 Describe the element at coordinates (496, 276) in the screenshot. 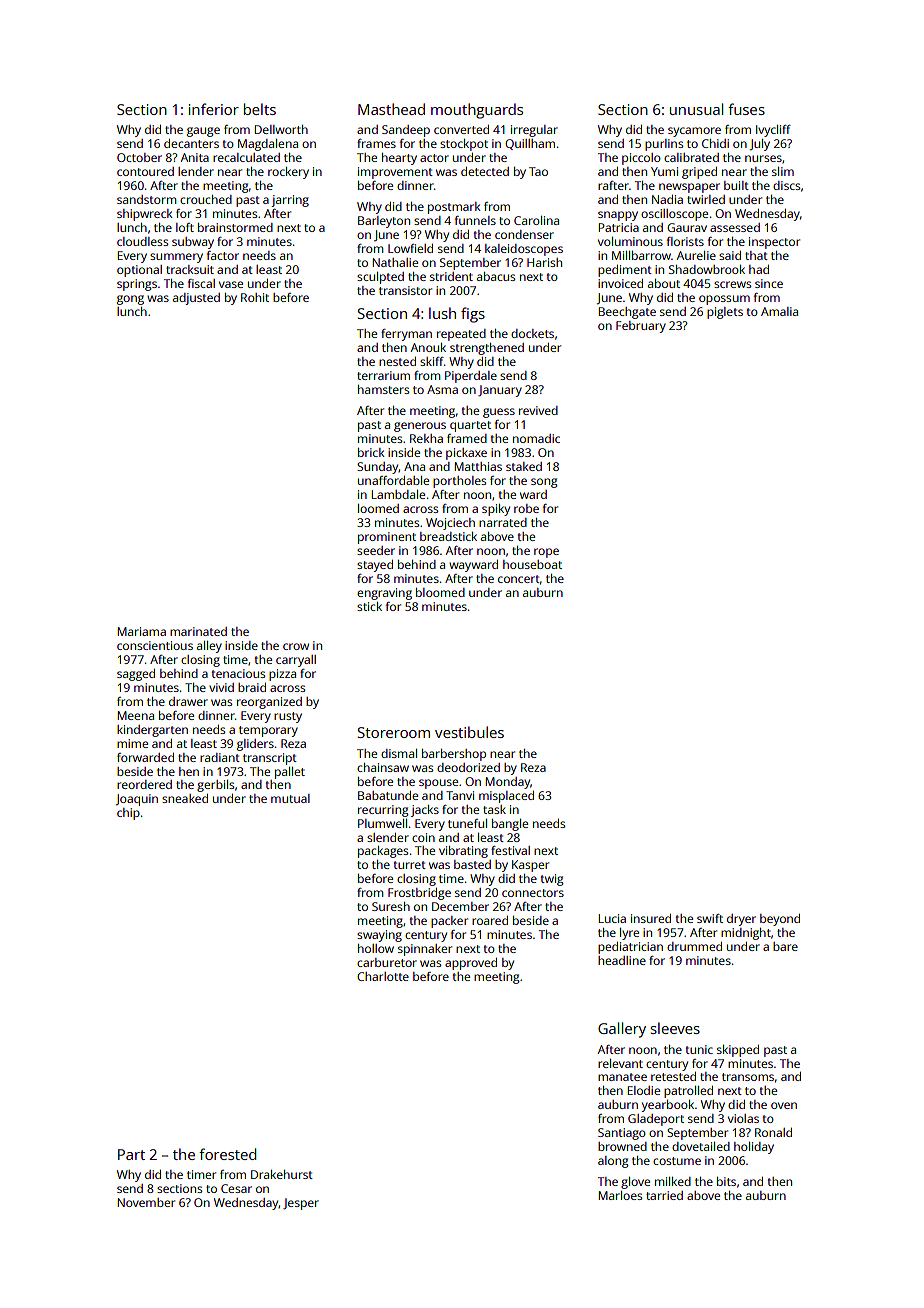

I see `abacus` at that location.
